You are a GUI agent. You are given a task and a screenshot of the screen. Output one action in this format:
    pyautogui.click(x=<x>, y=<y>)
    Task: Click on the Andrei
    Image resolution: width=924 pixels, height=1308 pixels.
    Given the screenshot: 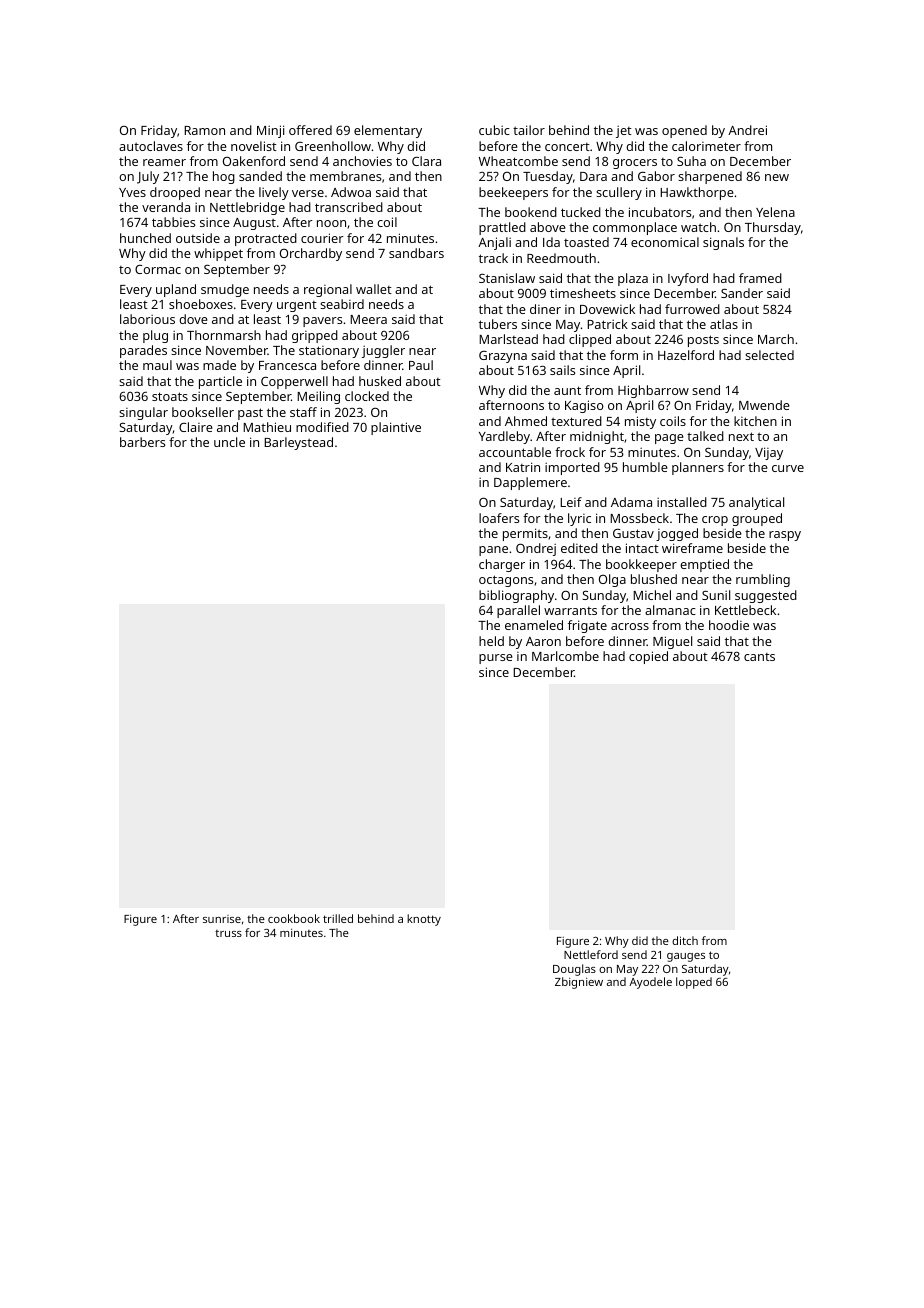 What is the action you would take?
    pyautogui.click(x=747, y=130)
